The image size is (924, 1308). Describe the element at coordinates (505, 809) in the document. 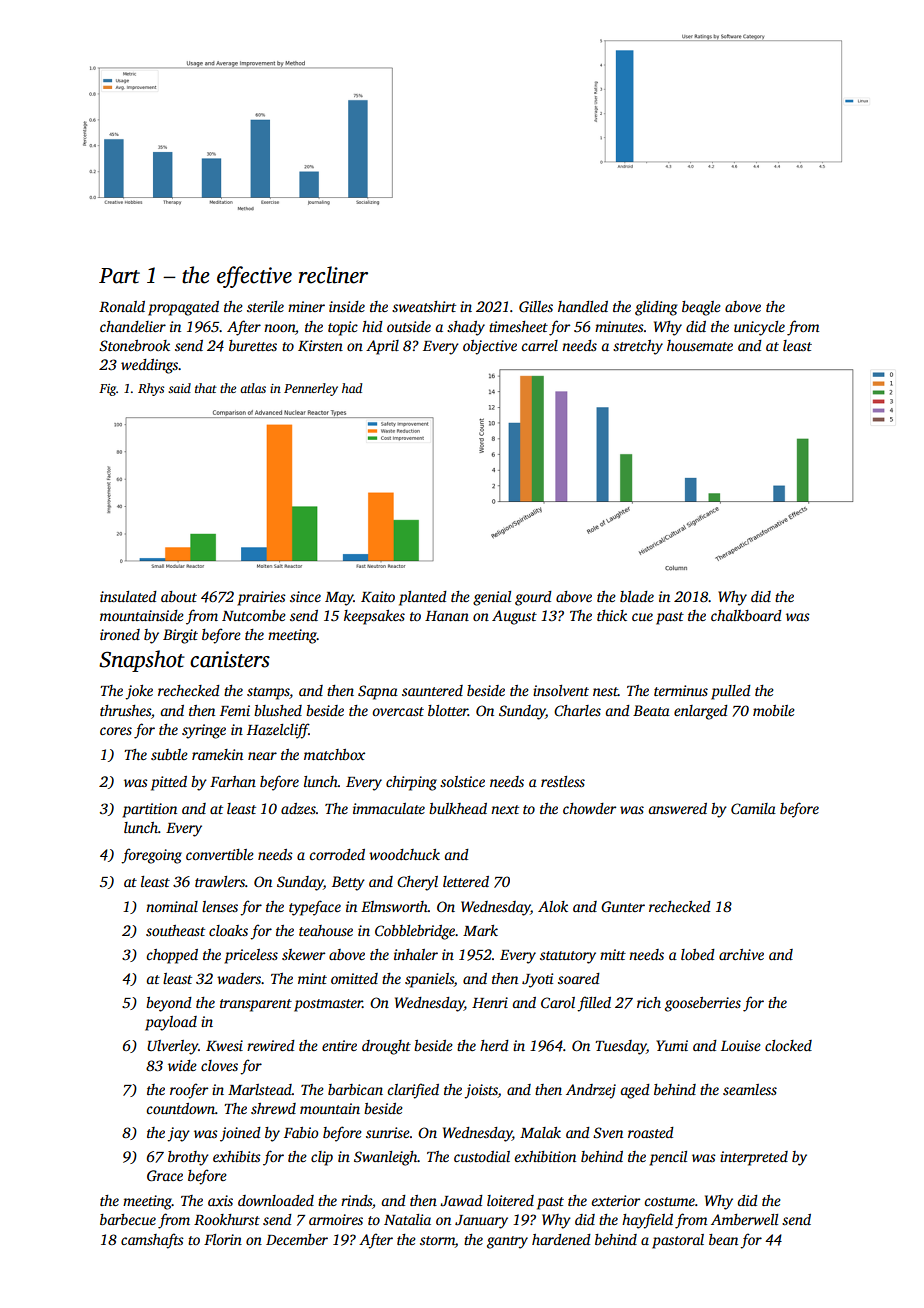

I see `next` at that location.
